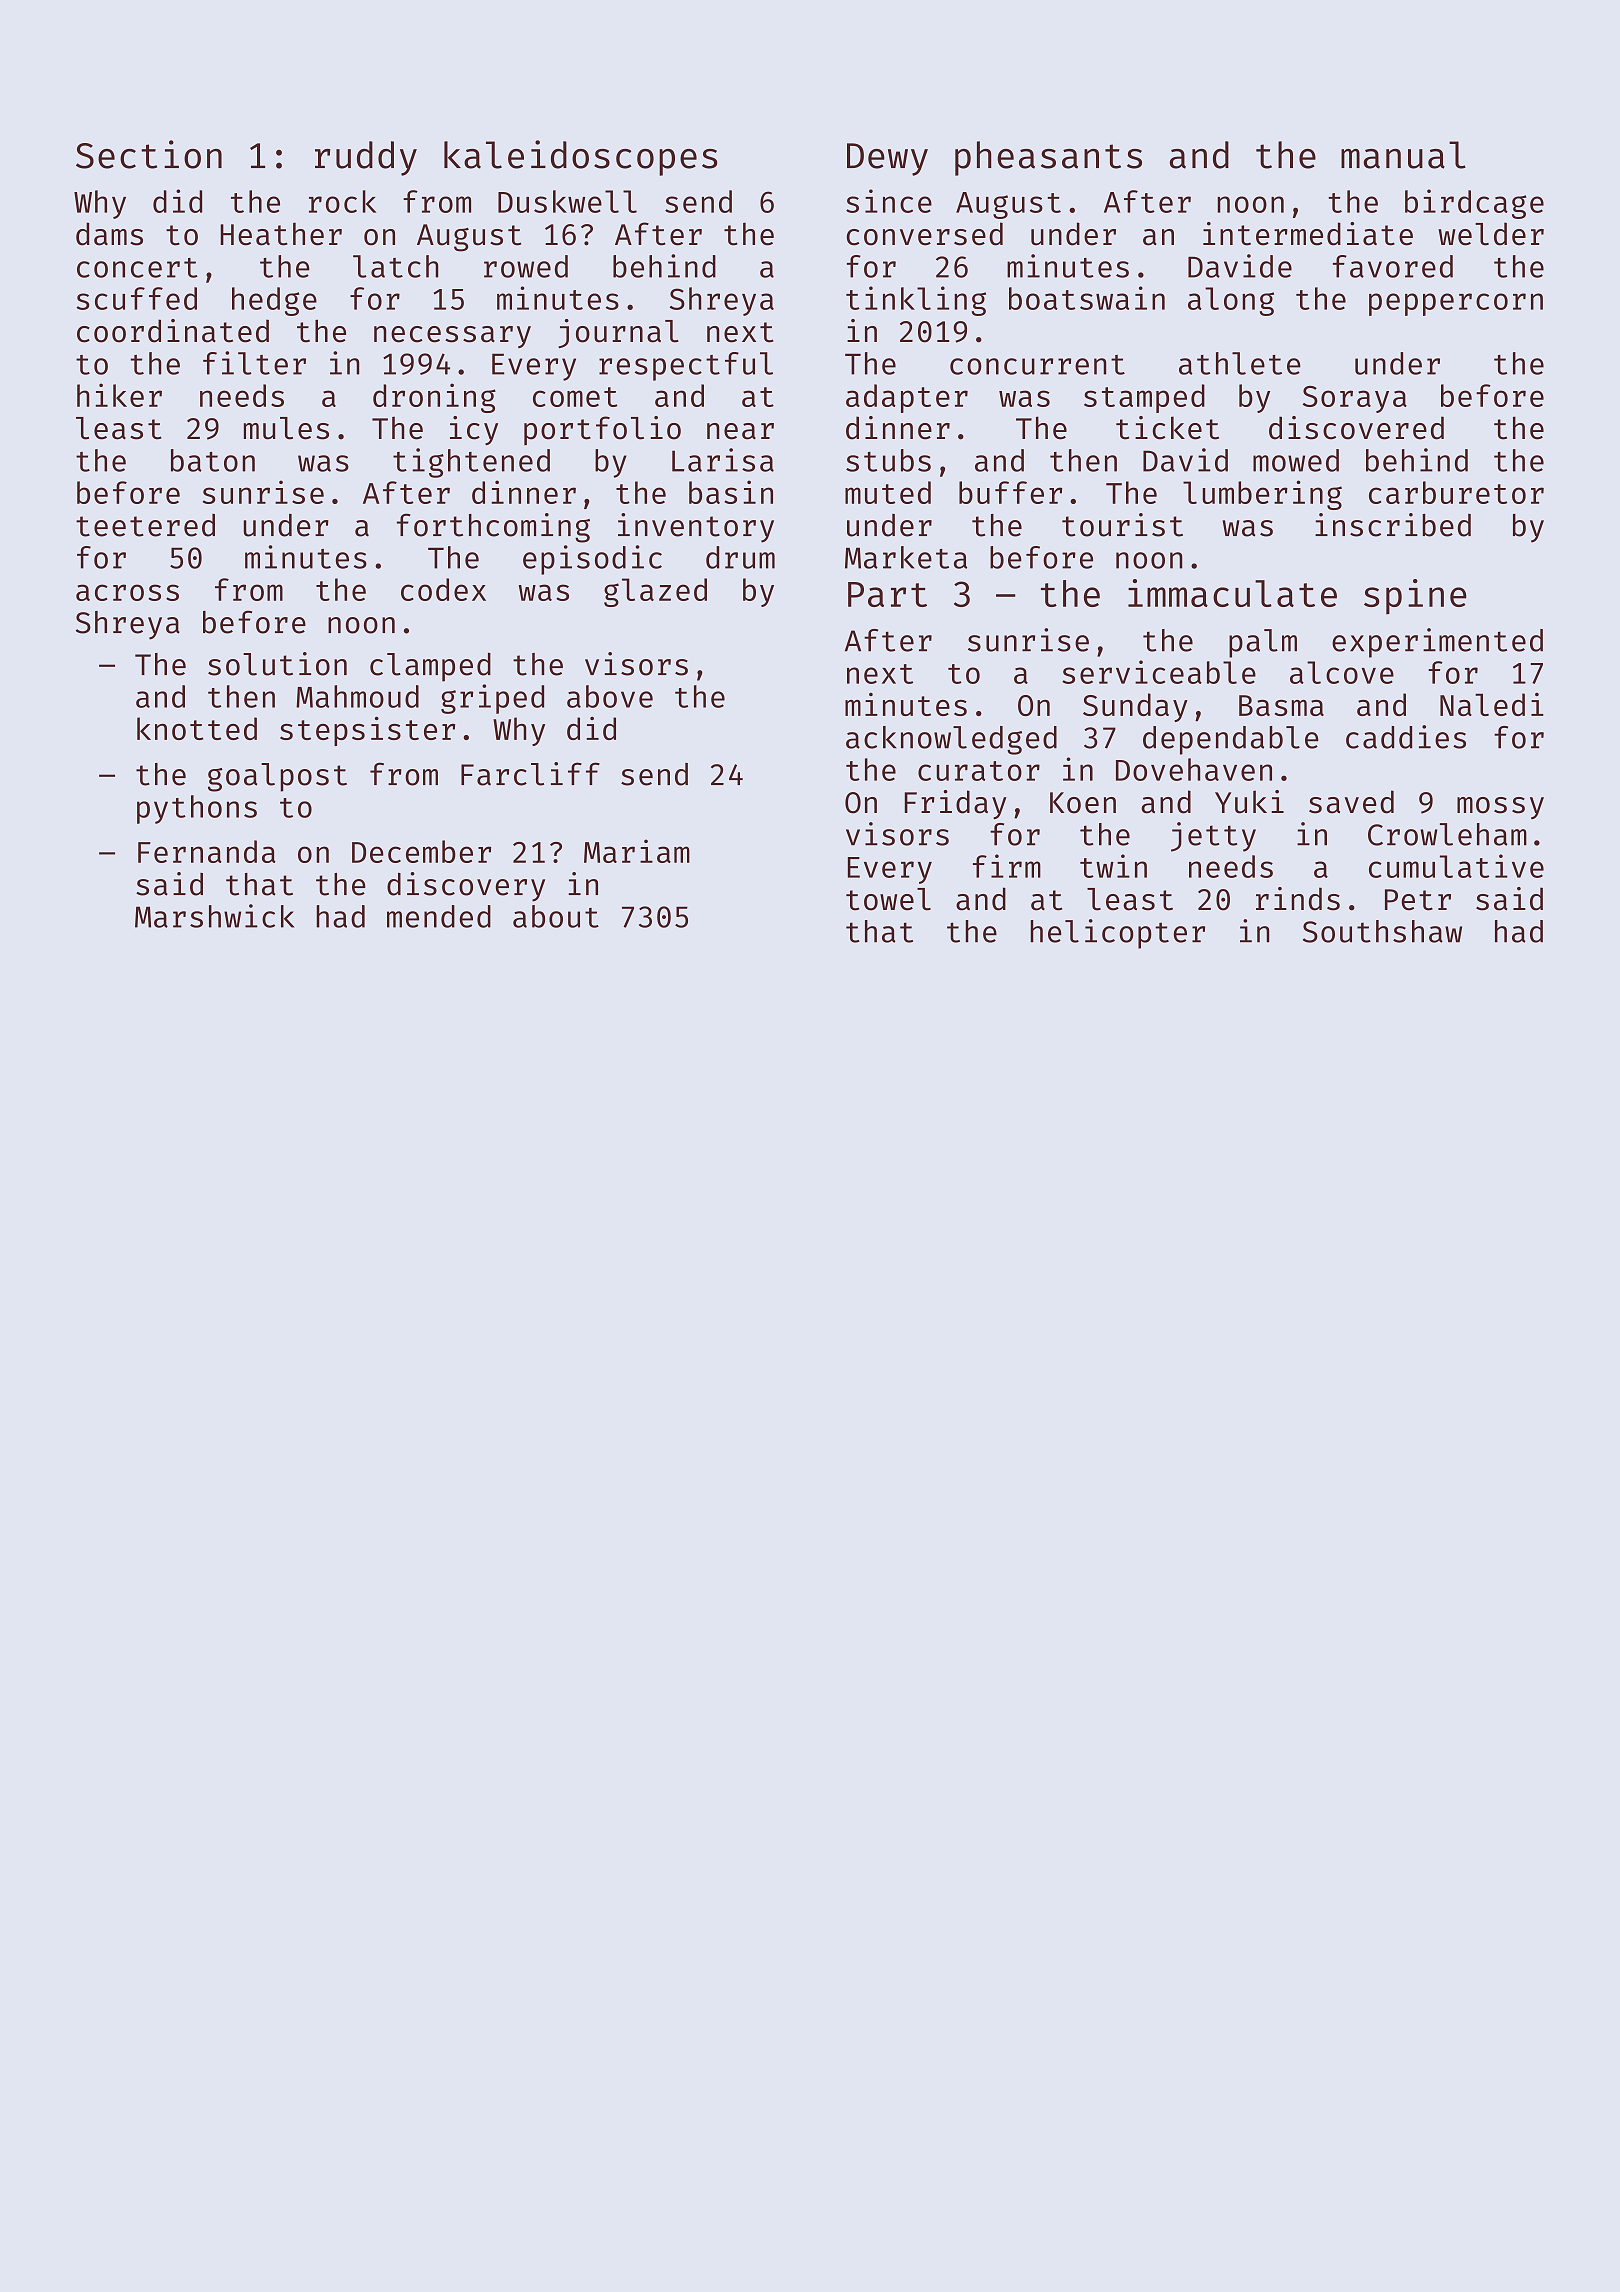  I want to click on Yuki, so click(1249, 802).
